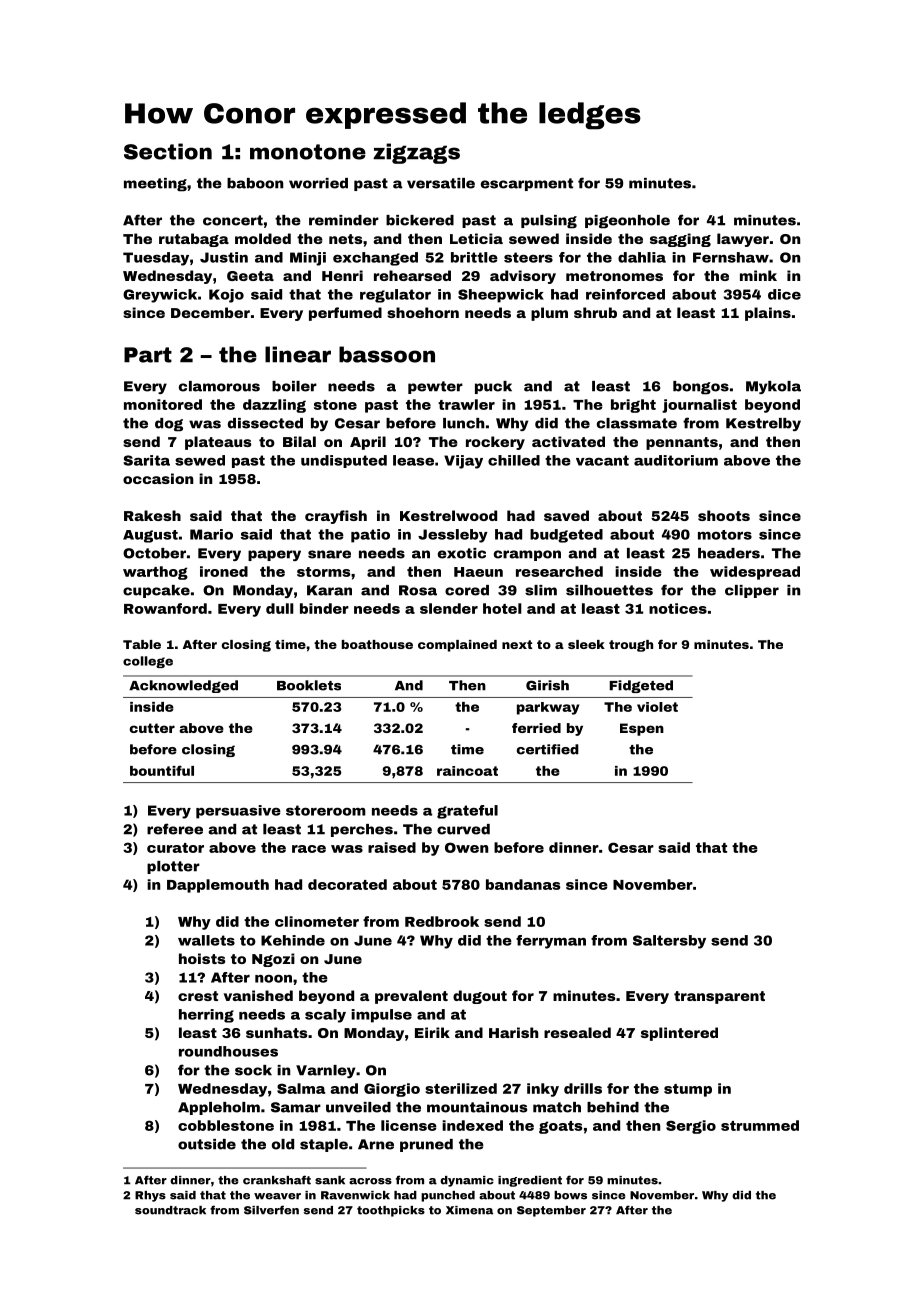 The height and width of the screenshot is (1308, 924). What do you see at coordinates (219, 1108) in the screenshot?
I see `Appleholm` at bounding box center [219, 1108].
